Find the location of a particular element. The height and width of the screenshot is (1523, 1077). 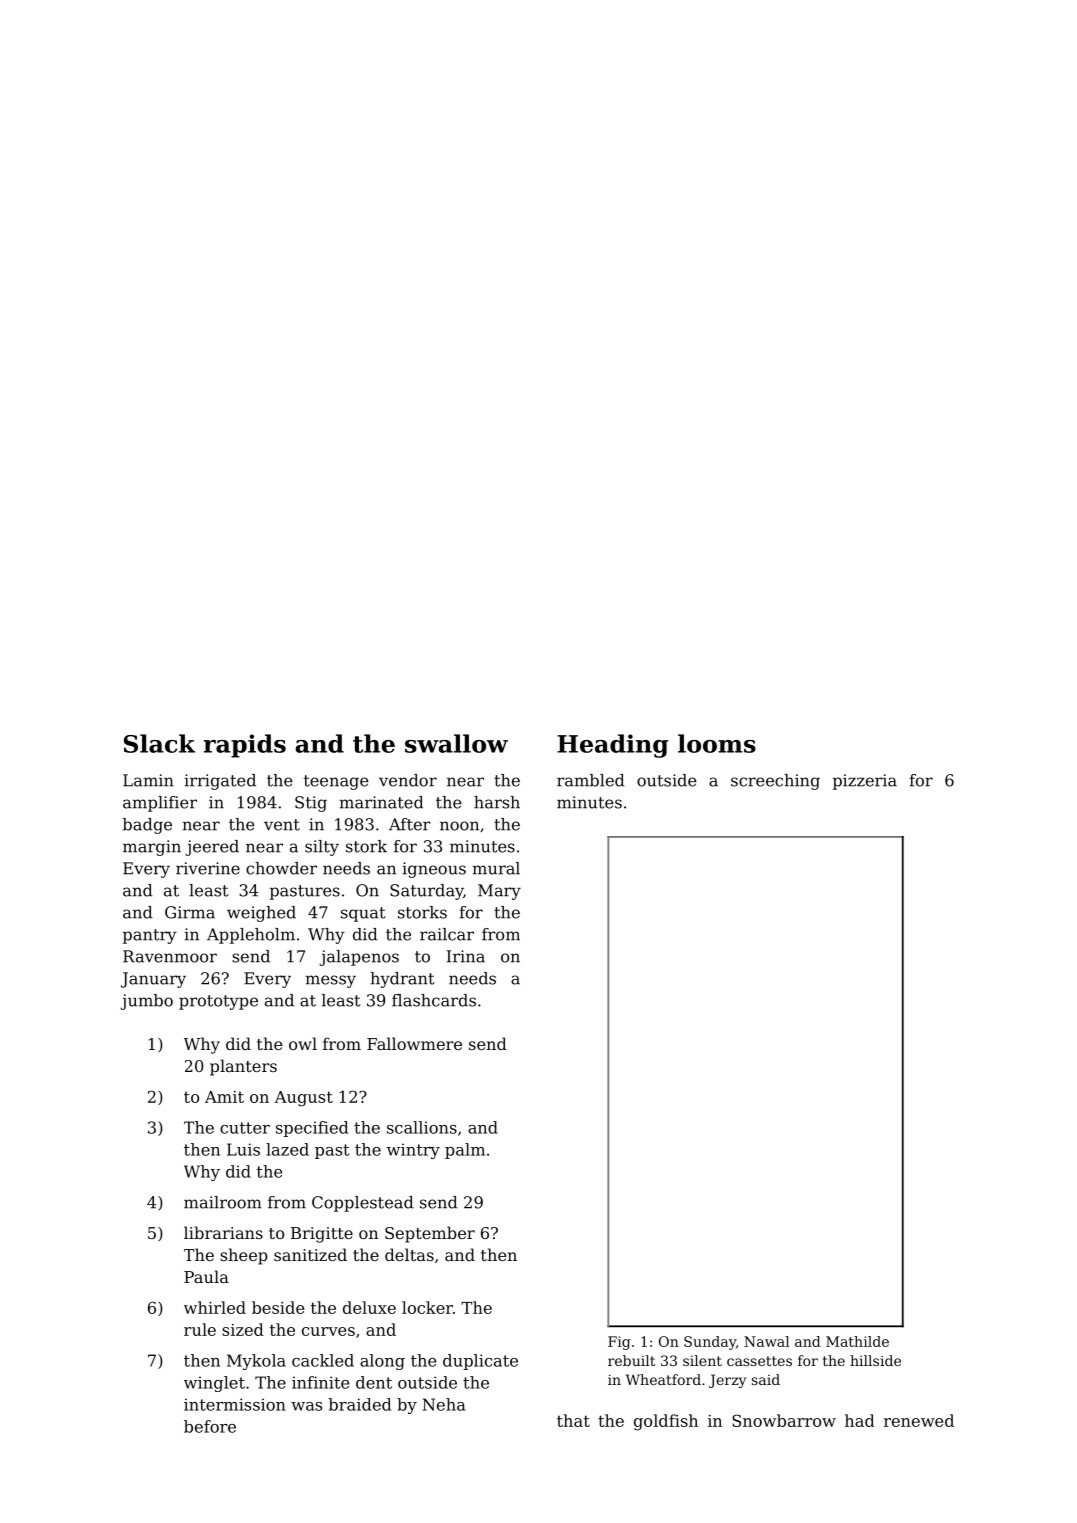

goldfish is located at coordinates (666, 1422).
